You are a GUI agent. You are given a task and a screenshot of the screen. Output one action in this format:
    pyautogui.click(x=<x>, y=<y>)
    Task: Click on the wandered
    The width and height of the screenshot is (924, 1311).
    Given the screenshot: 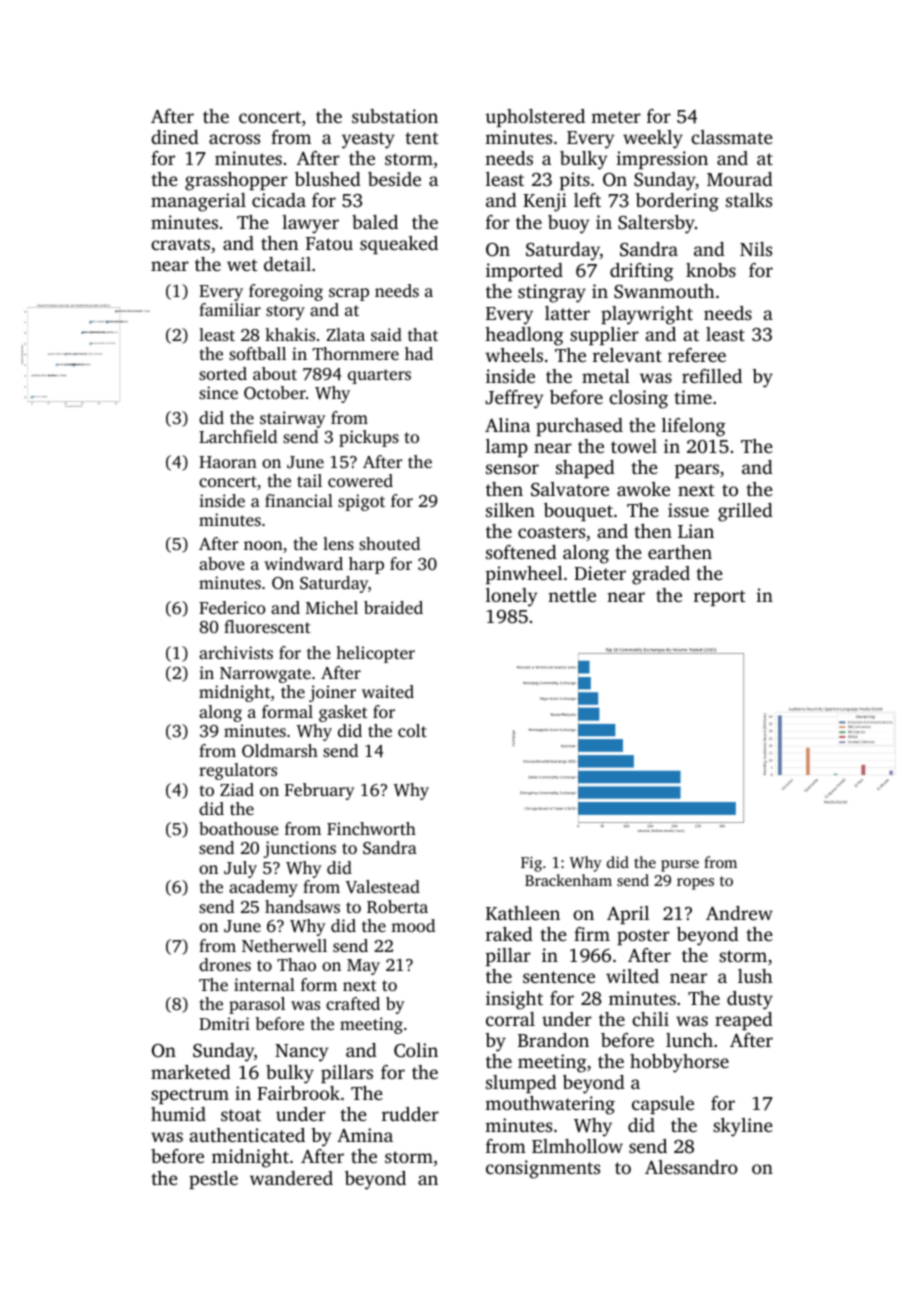 What is the action you would take?
    pyautogui.click(x=291, y=1178)
